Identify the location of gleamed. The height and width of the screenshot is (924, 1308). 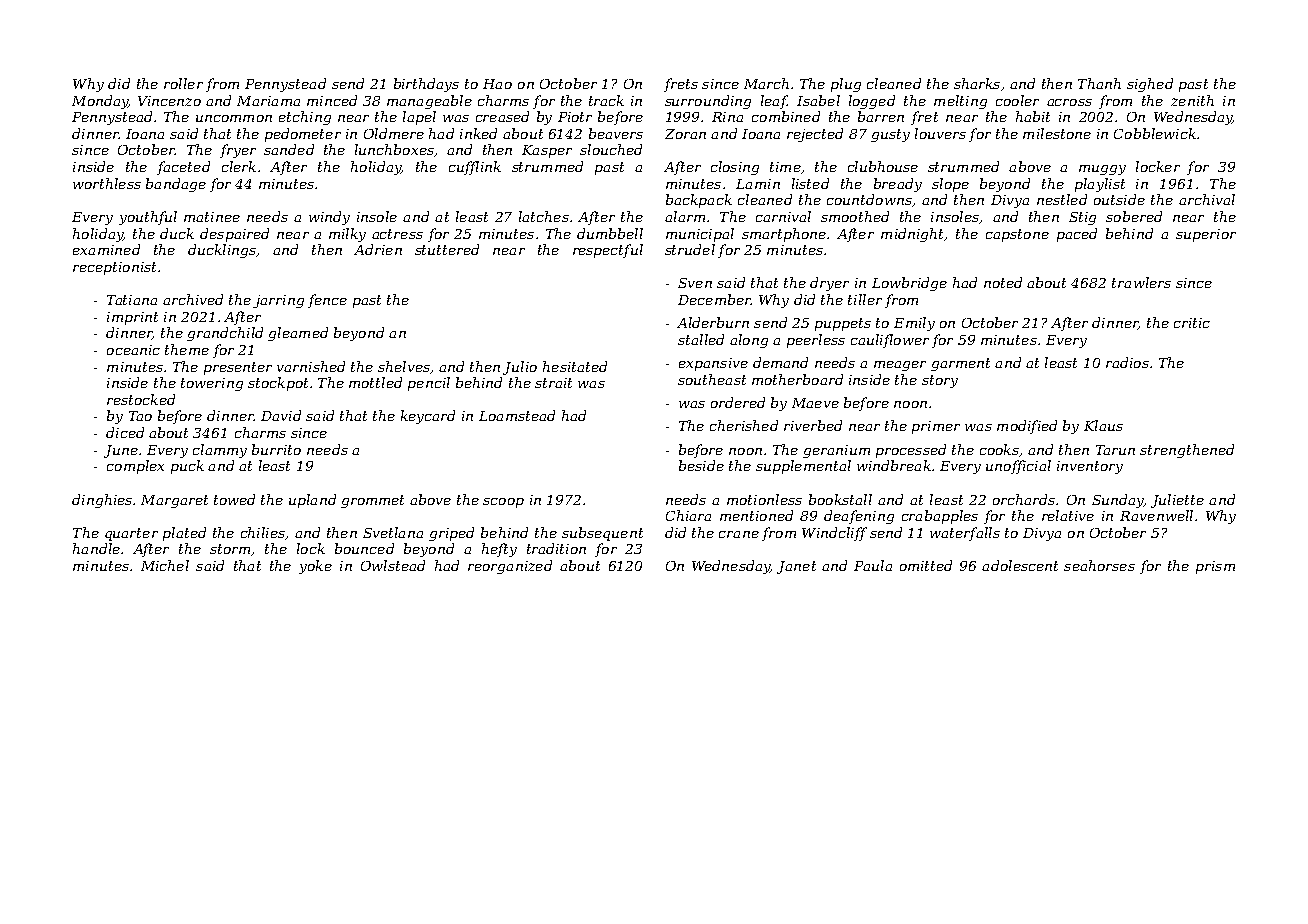
(298, 334).
